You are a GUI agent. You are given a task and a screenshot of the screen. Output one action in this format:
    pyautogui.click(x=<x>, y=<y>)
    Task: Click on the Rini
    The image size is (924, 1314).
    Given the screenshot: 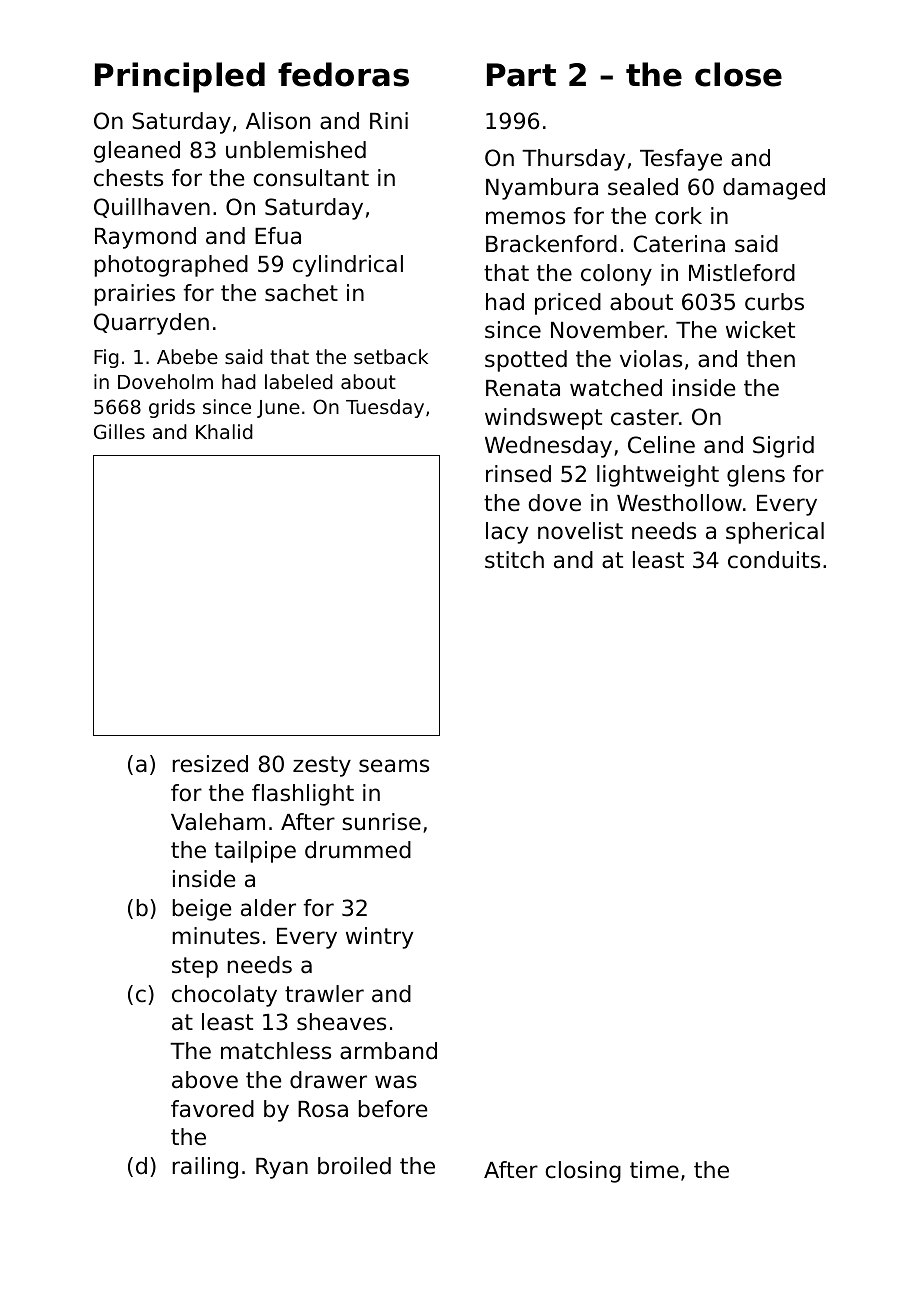 What is the action you would take?
    pyautogui.click(x=389, y=120)
